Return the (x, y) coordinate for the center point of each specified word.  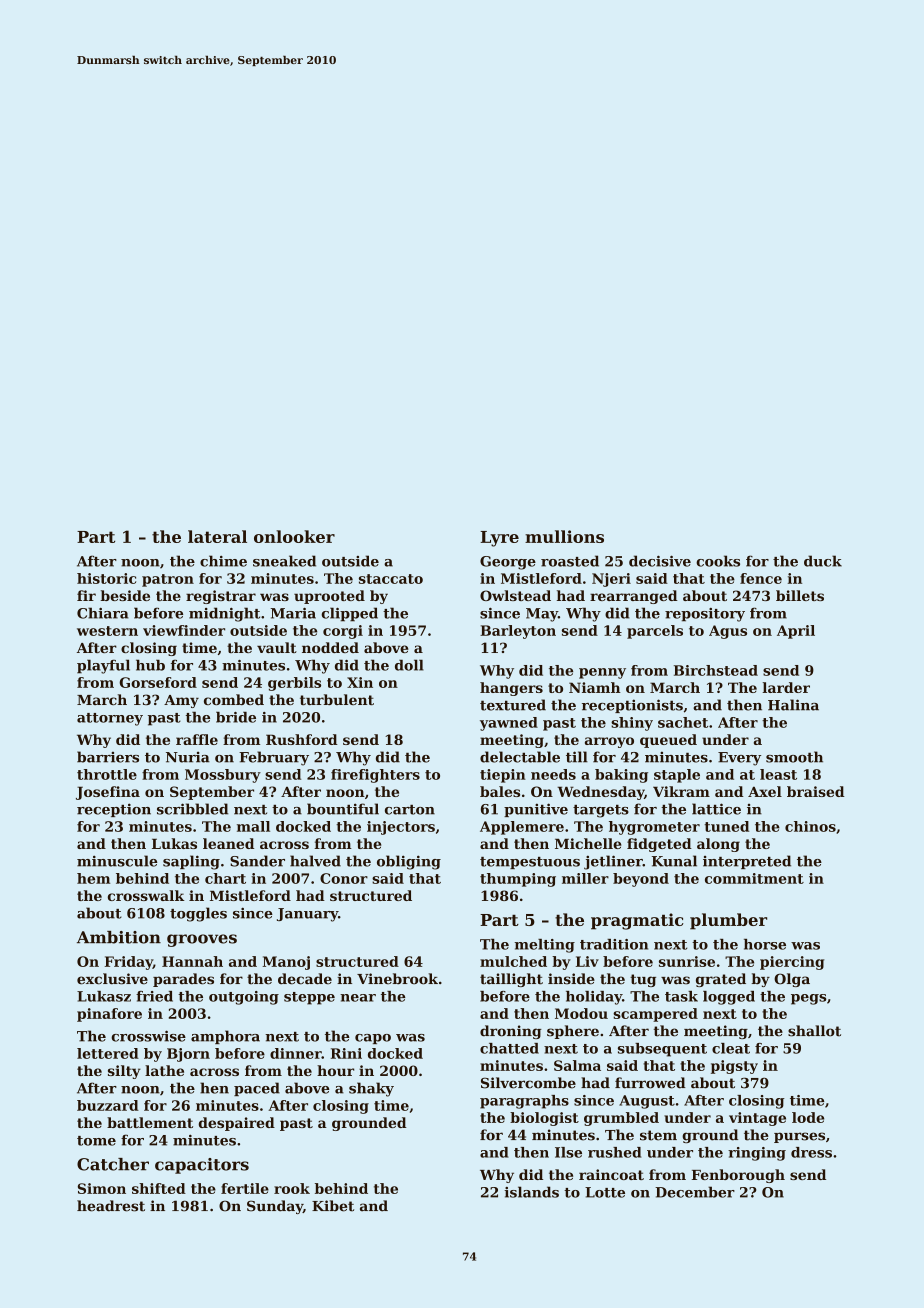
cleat (731, 1048)
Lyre (499, 539)
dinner (296, 1053)
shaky (371, 1089)
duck (823, 561)
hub (150, 665)
